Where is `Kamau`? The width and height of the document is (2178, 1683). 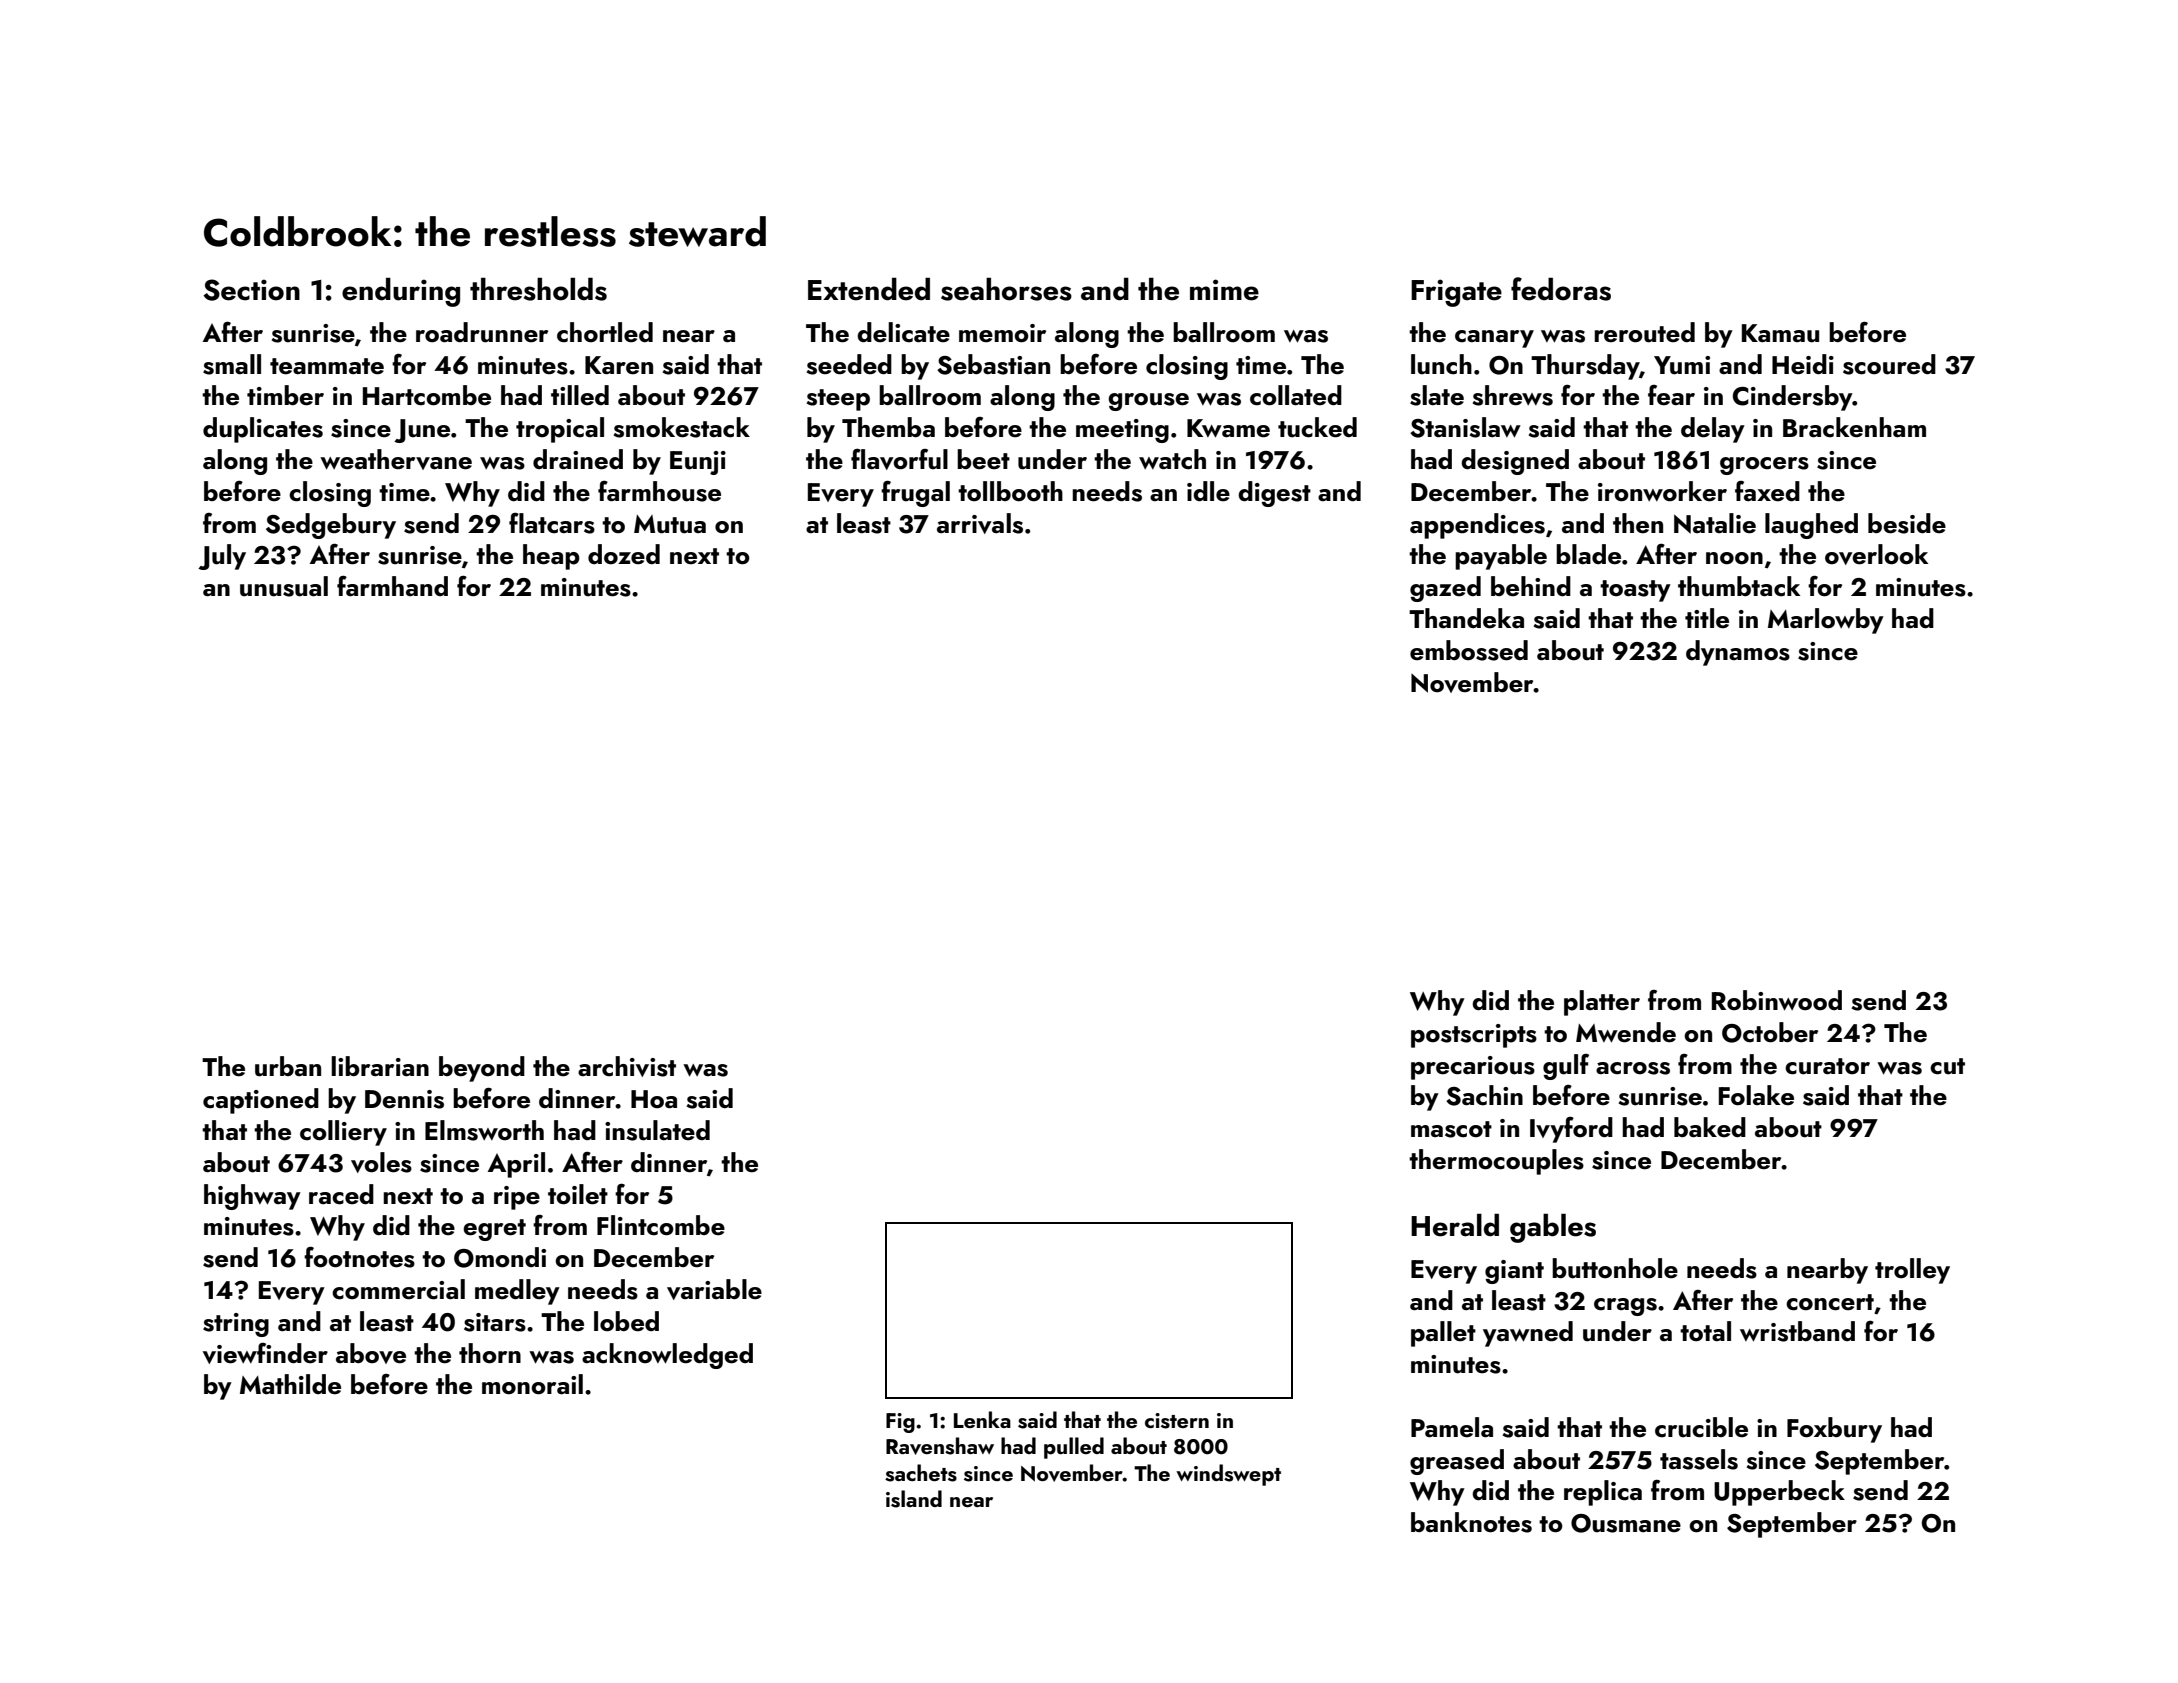
Kamau is located at coordinates (1780, 333).
